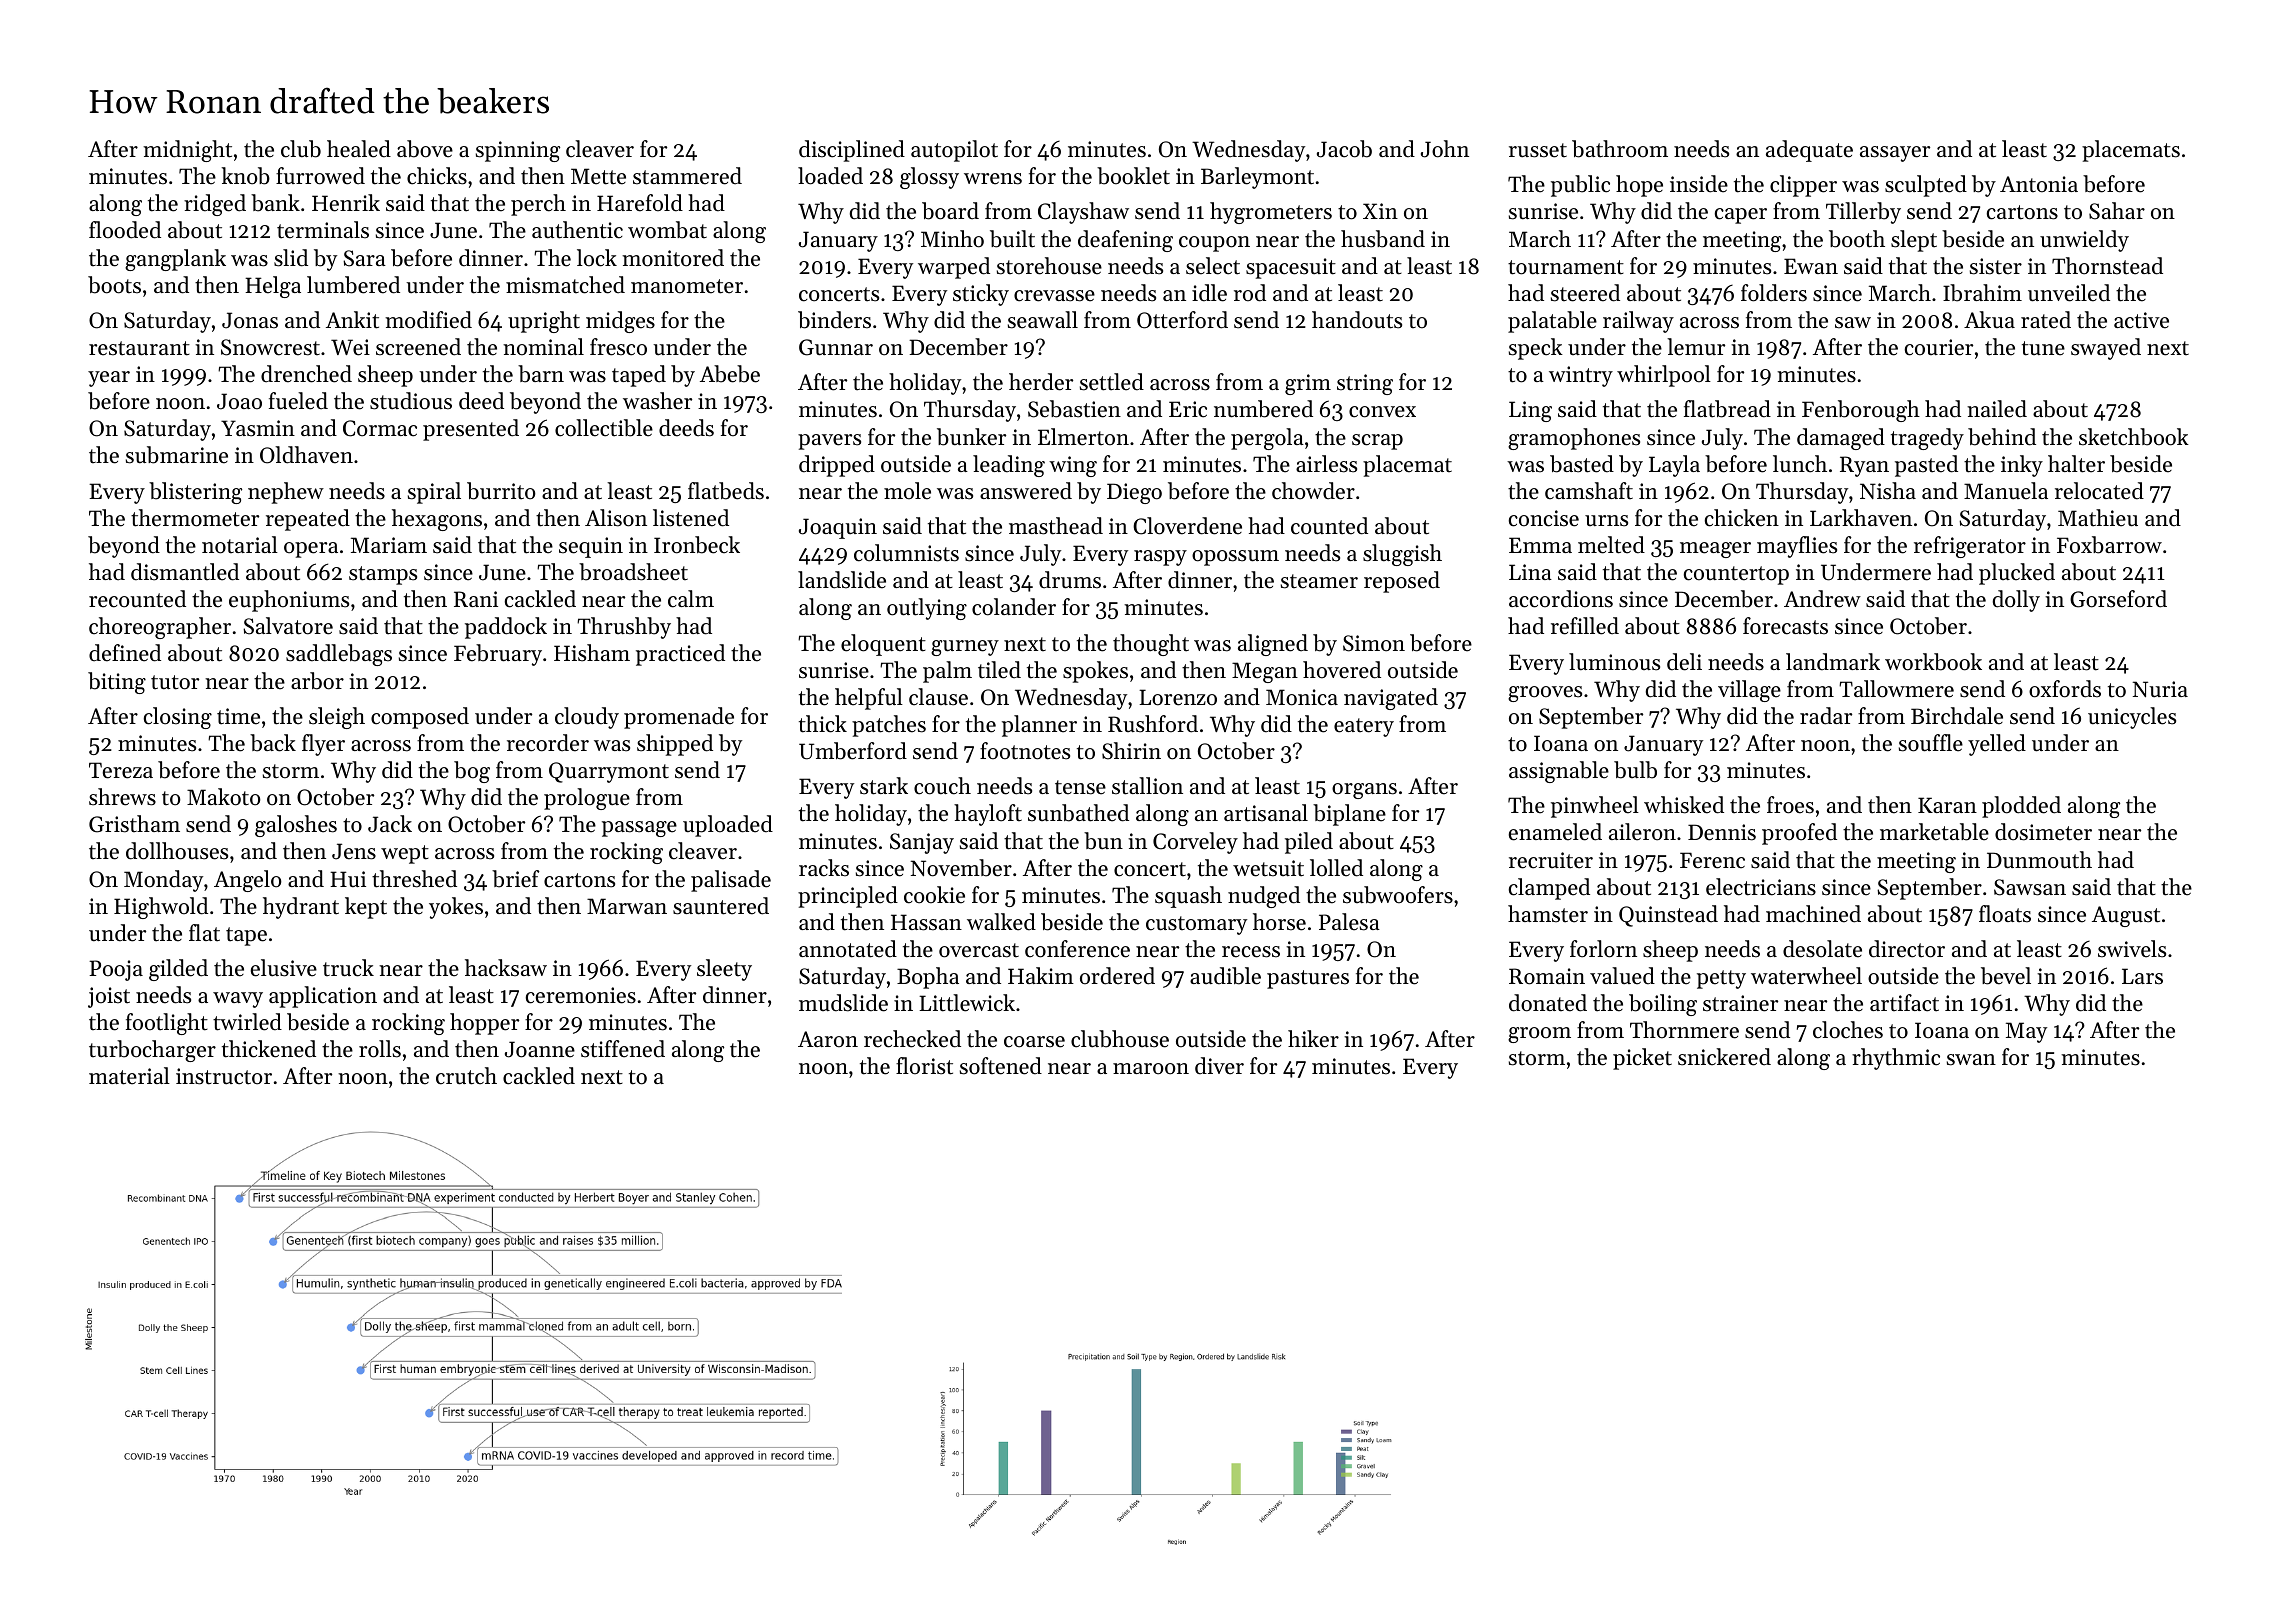 The width and height of the screenshot is (2282, 1614). I want to click on hydrant, so click(301, 908).
